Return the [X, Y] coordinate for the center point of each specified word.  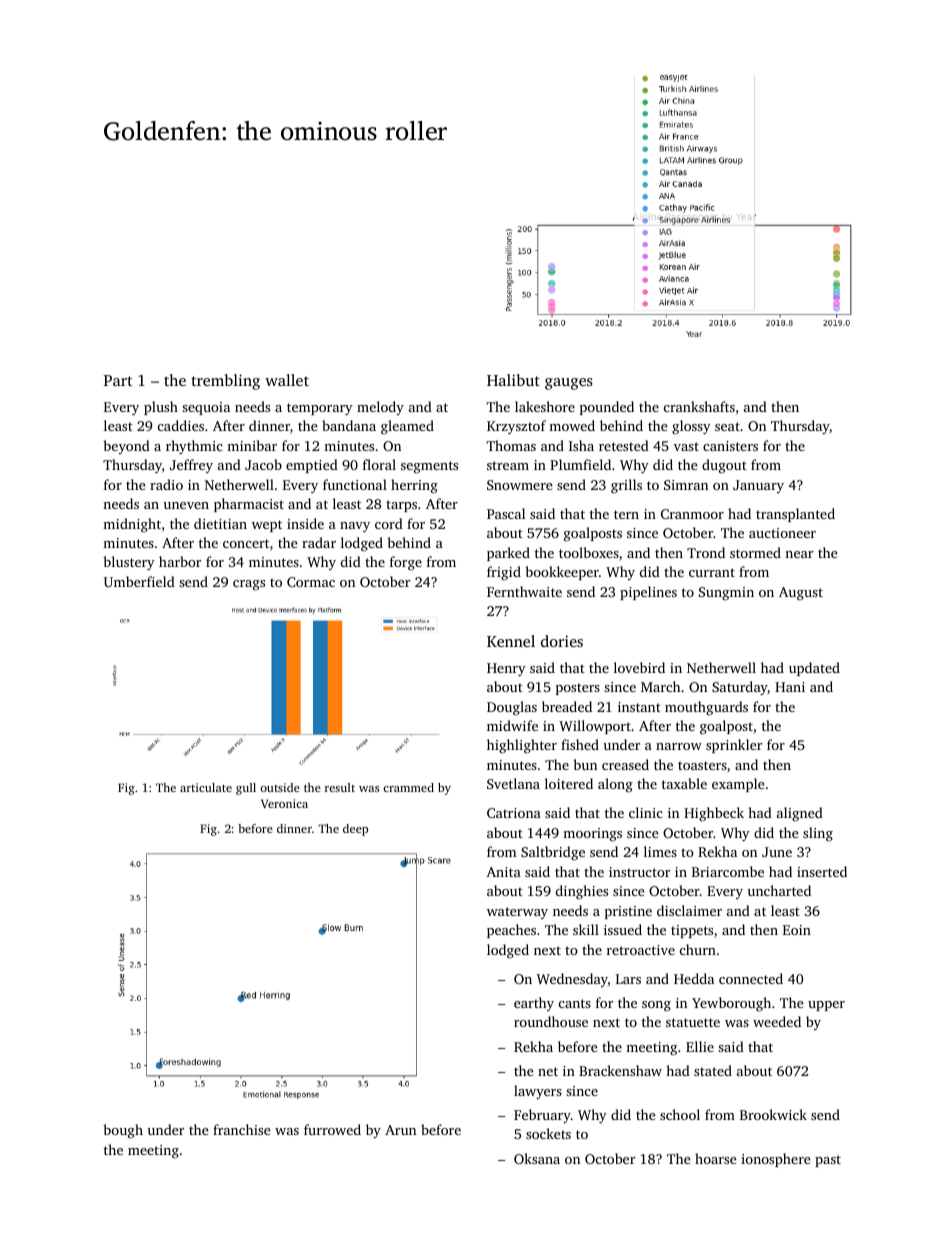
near [799, 554]
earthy [534, 1004]
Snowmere [520, 485]
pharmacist [249, 505]
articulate [206, 787]
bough [123, 1131]
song [656, 1006]
